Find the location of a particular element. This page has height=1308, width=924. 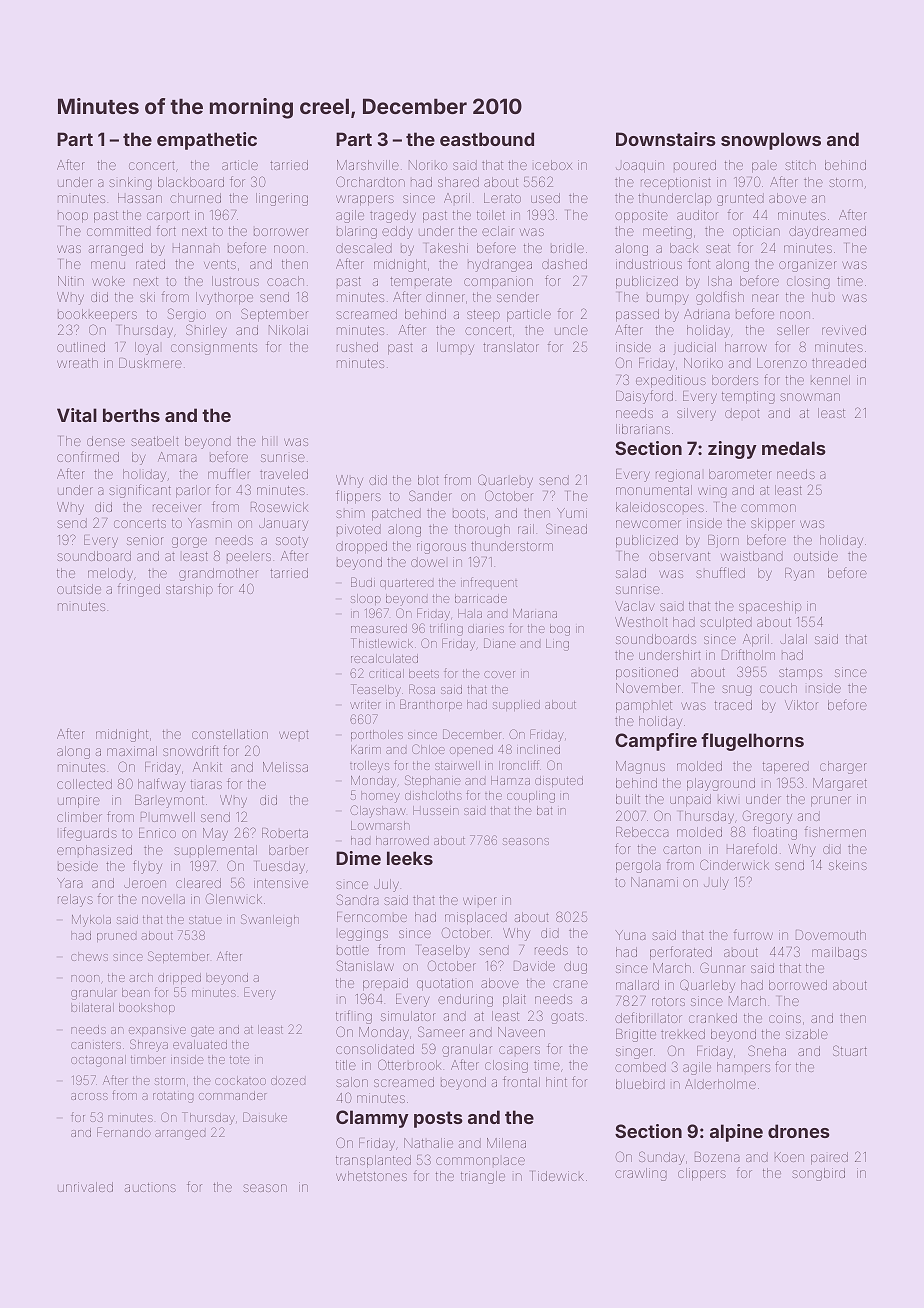

auctions is located at coordinates (150, 1187).
